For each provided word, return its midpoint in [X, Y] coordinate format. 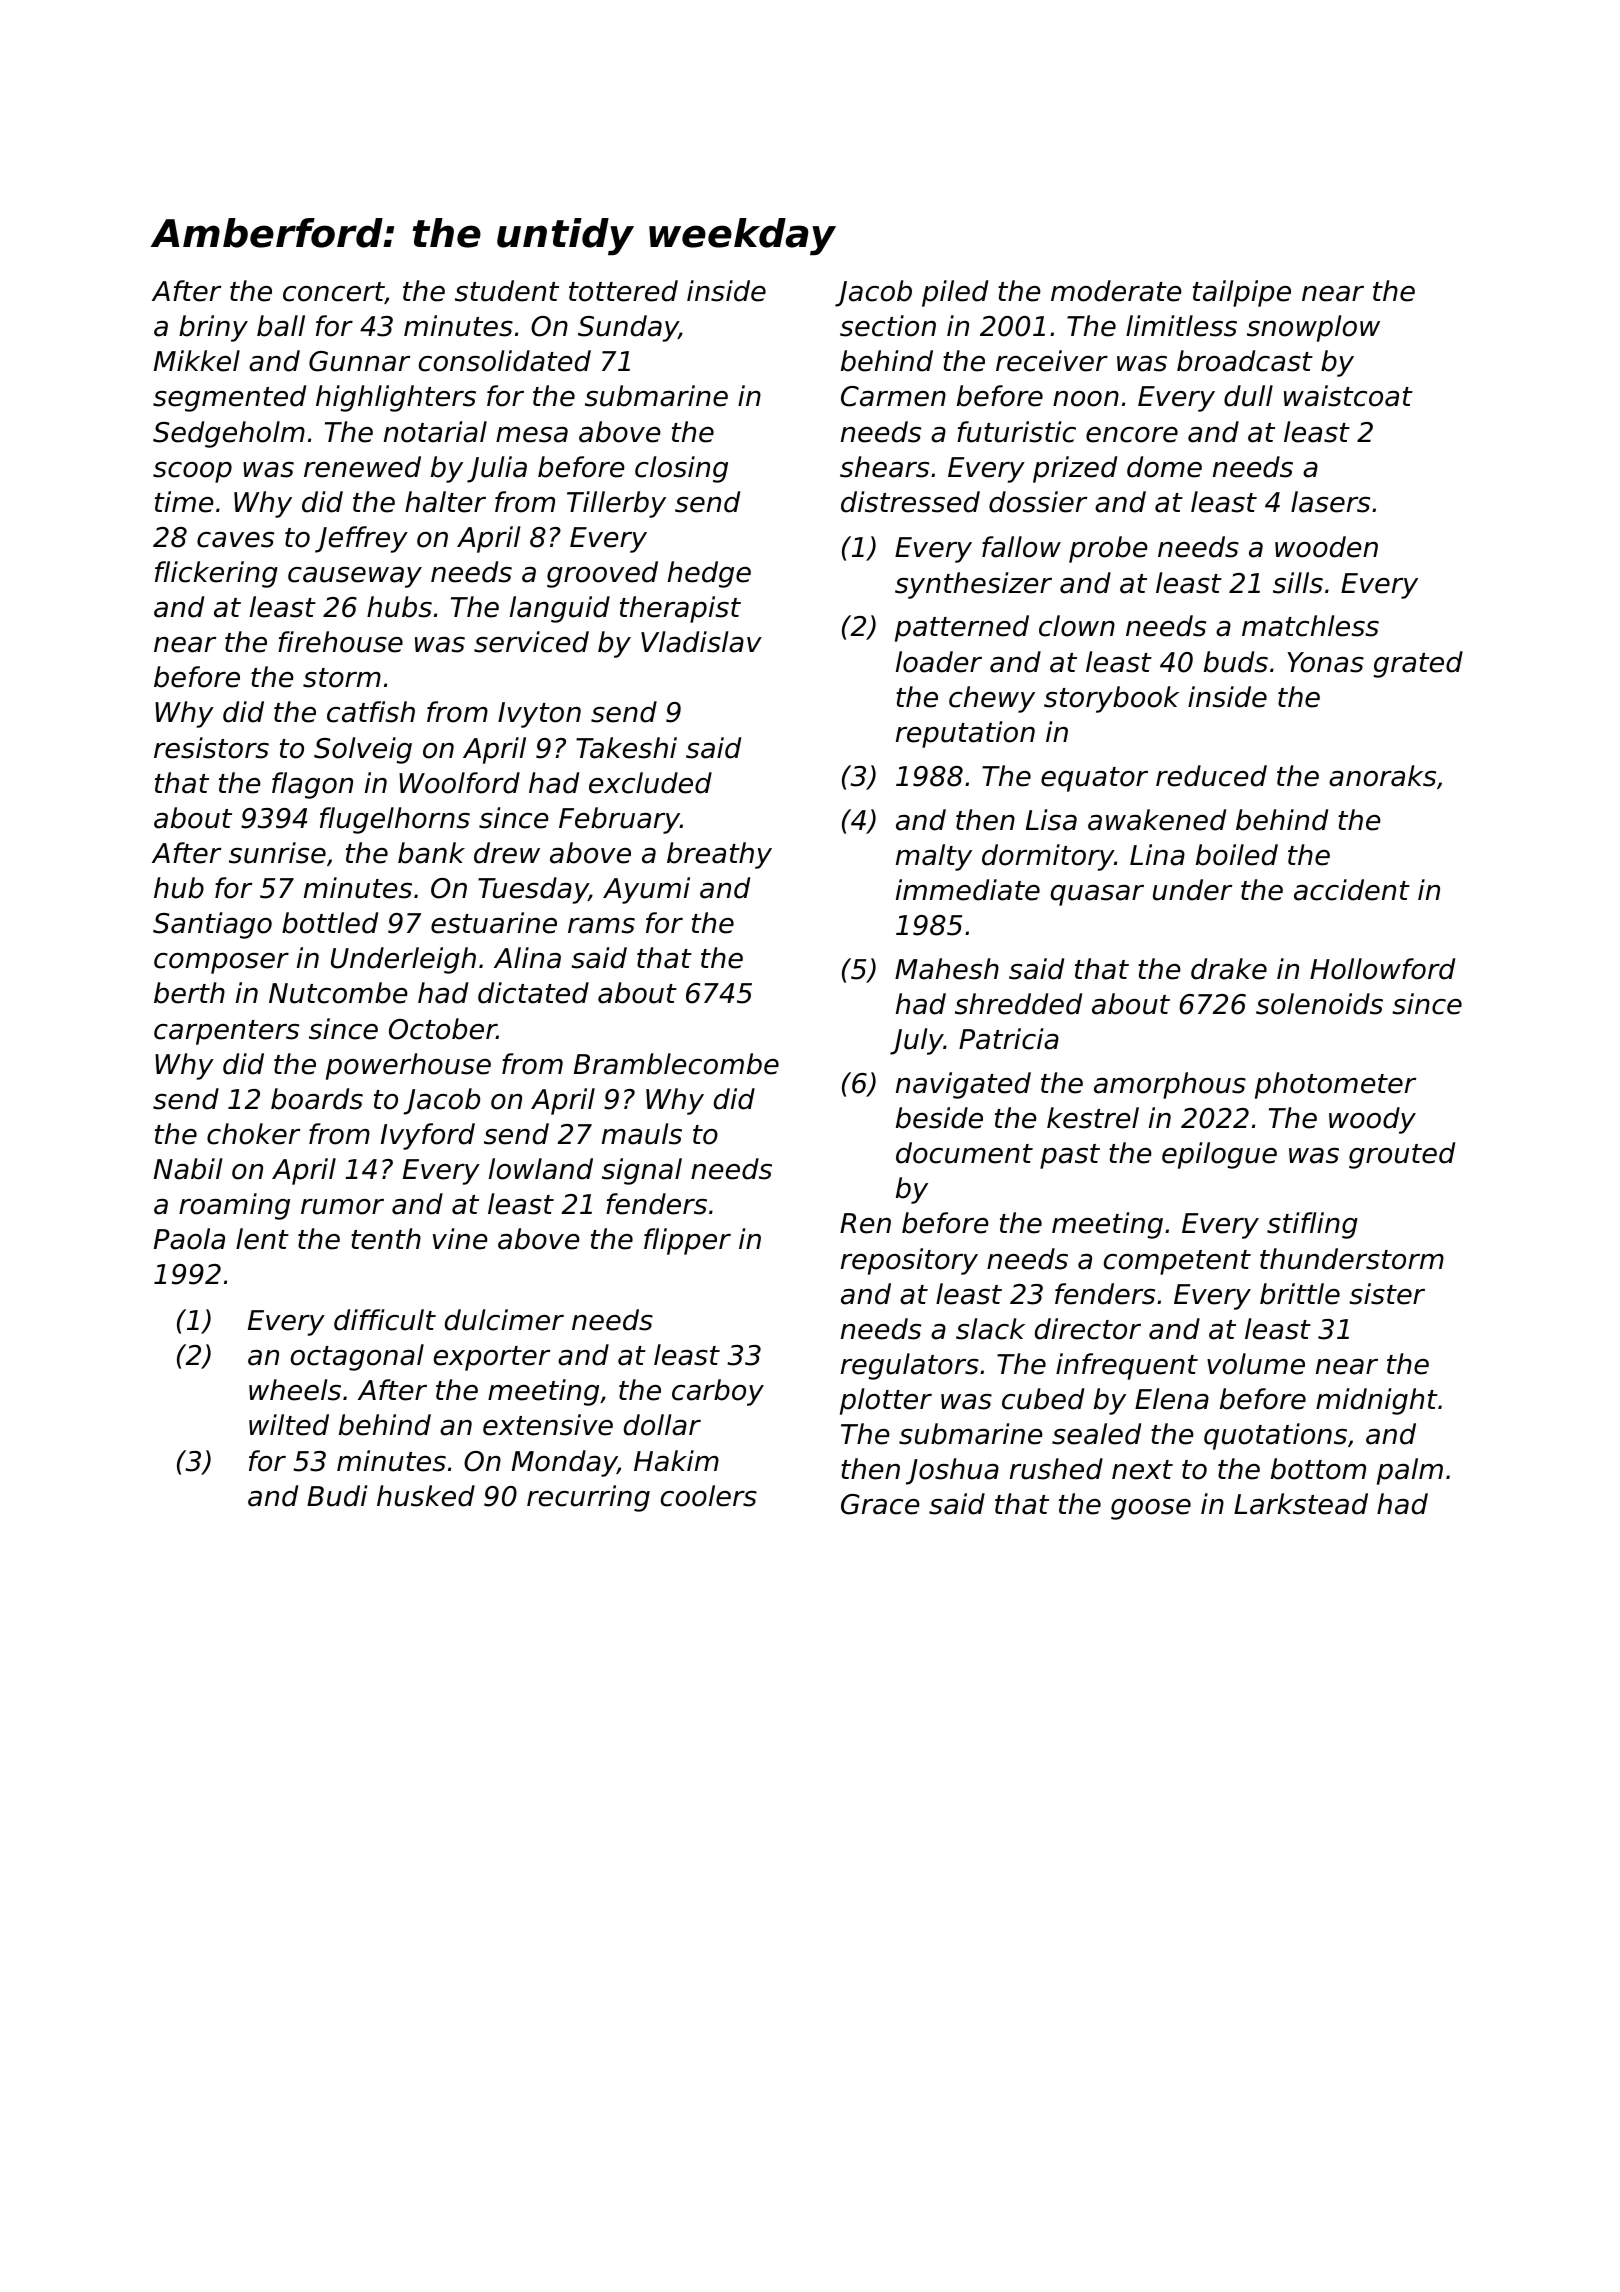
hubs [399, 607]
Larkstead [1301, 1504]
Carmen [893, 396]
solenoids [1319, 1004]
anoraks [1382, 776]
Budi [337, 1496]
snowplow [1313, 328]
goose [1151, 1509]
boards [317, 1099]
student [507, 291]
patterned [962, 628]
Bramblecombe [676, 1064]
